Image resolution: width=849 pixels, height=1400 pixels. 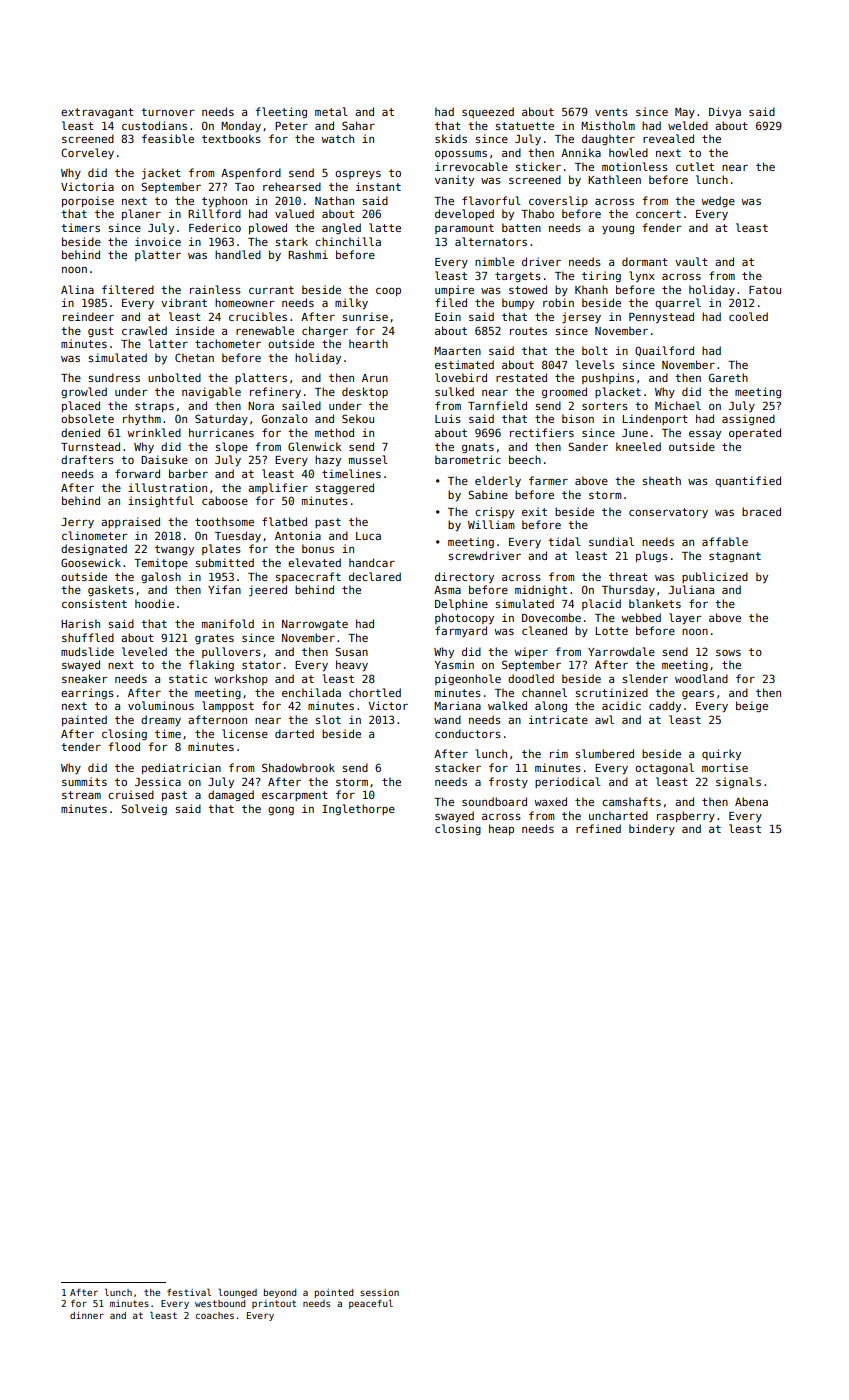 I want to click on bindery, so click(x=652, y=829).
